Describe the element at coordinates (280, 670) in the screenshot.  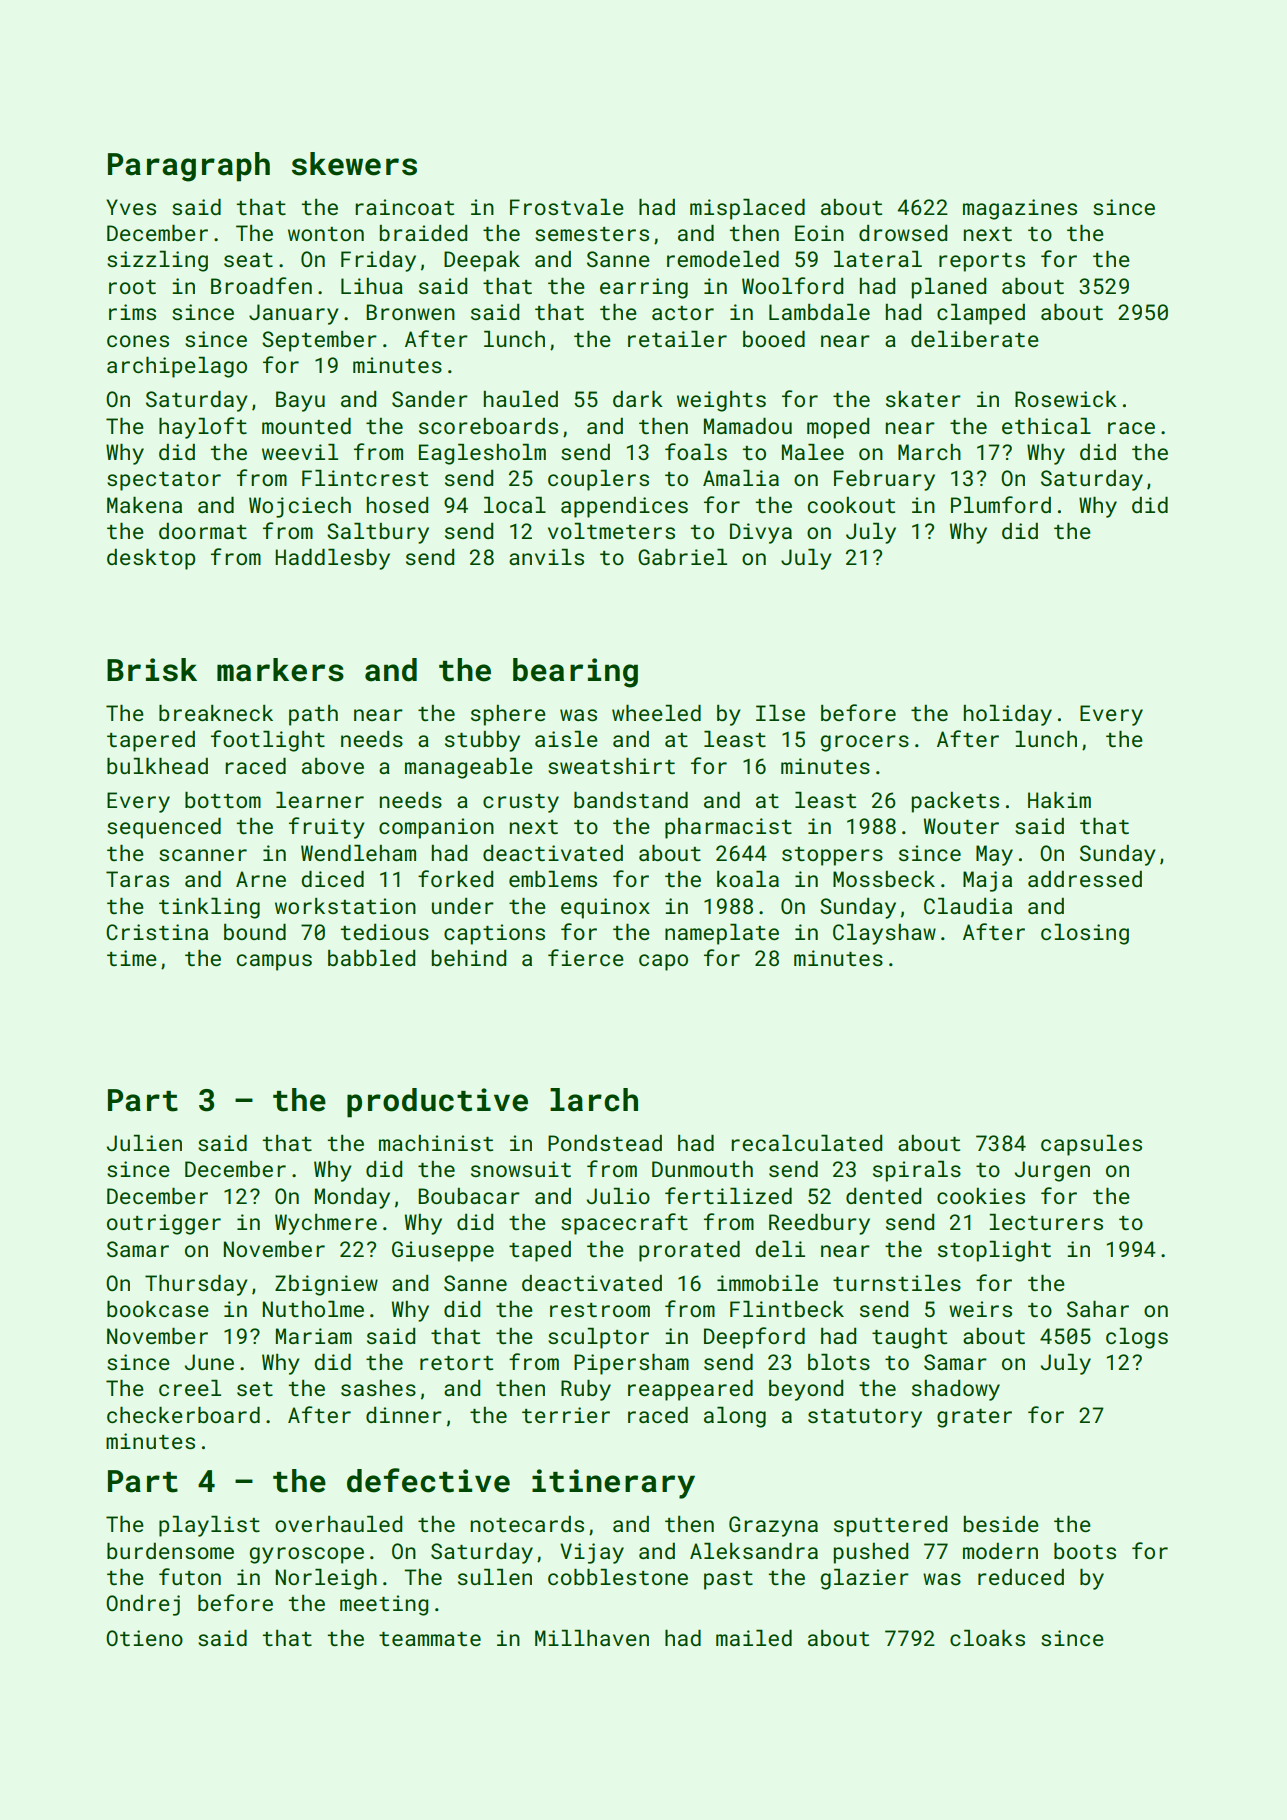
I see `markers` at that location.
